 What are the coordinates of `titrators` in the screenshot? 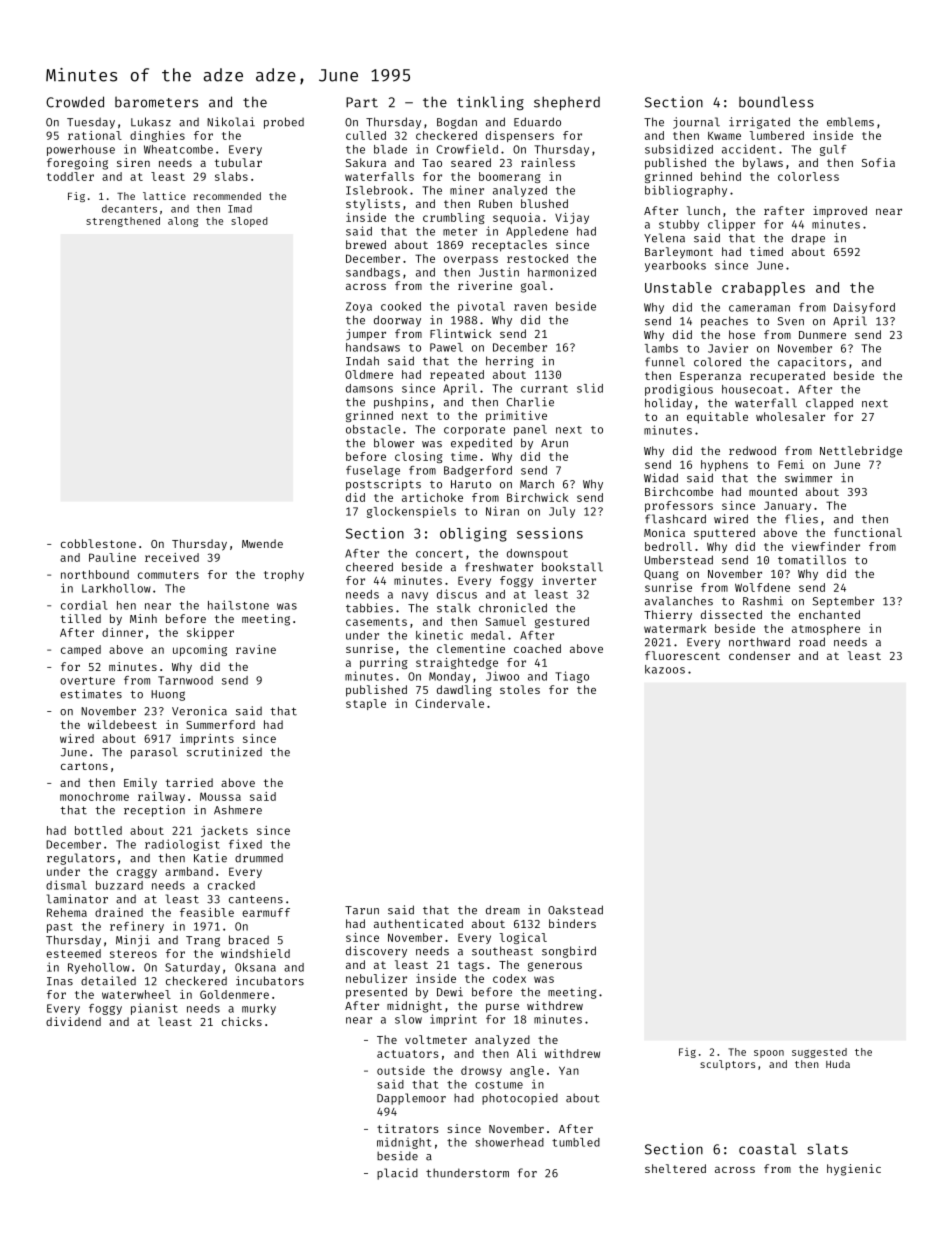 It's located at (408, 1128).
